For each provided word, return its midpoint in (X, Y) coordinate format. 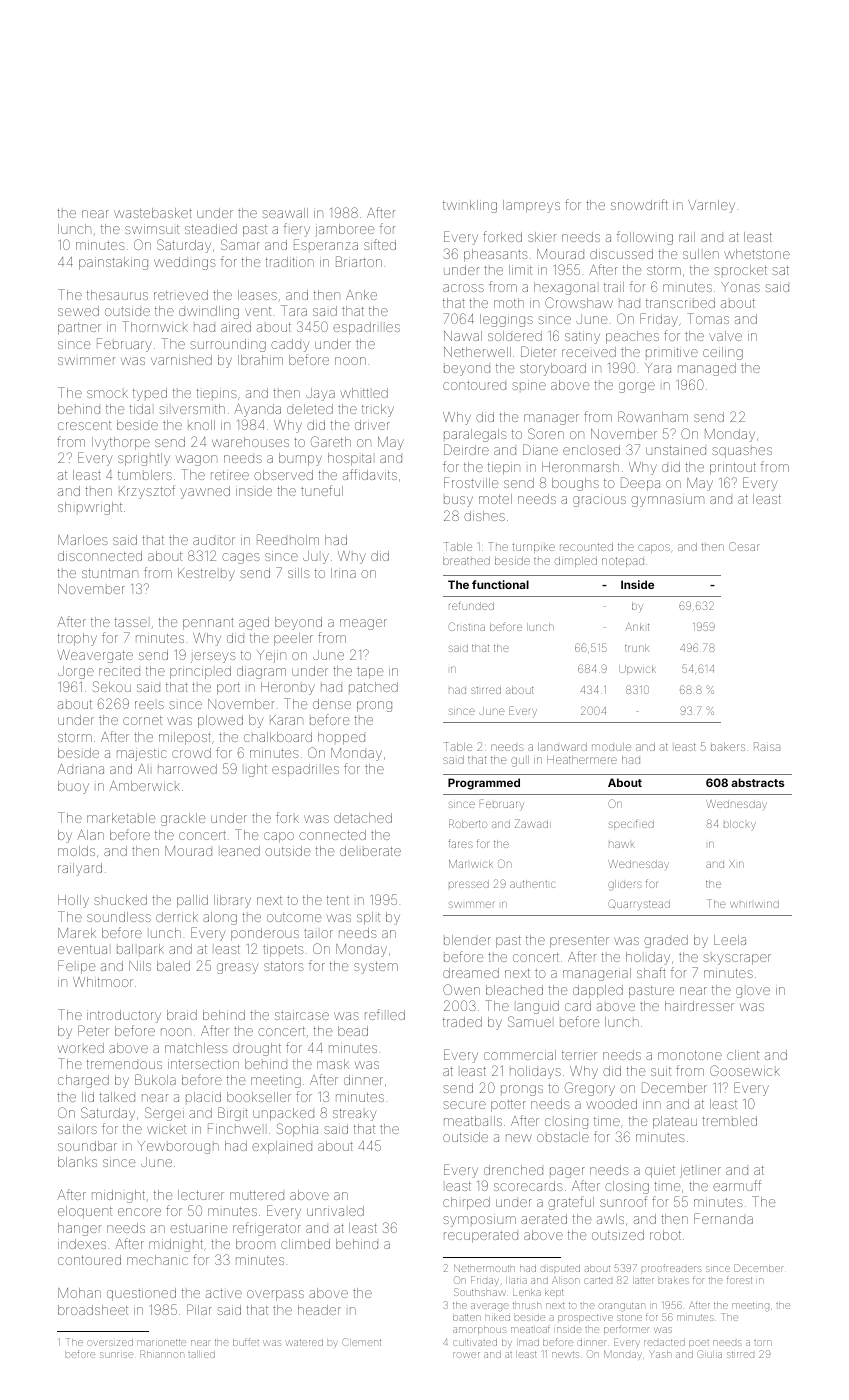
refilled (385, 1014)
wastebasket (153, 213)
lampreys (531, 206)
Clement (361, 1342)
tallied (201, 1354)
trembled (729, 1121)
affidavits (370, 474)
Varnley (711, 206)
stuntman (110, 573)
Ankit (637, 627)
